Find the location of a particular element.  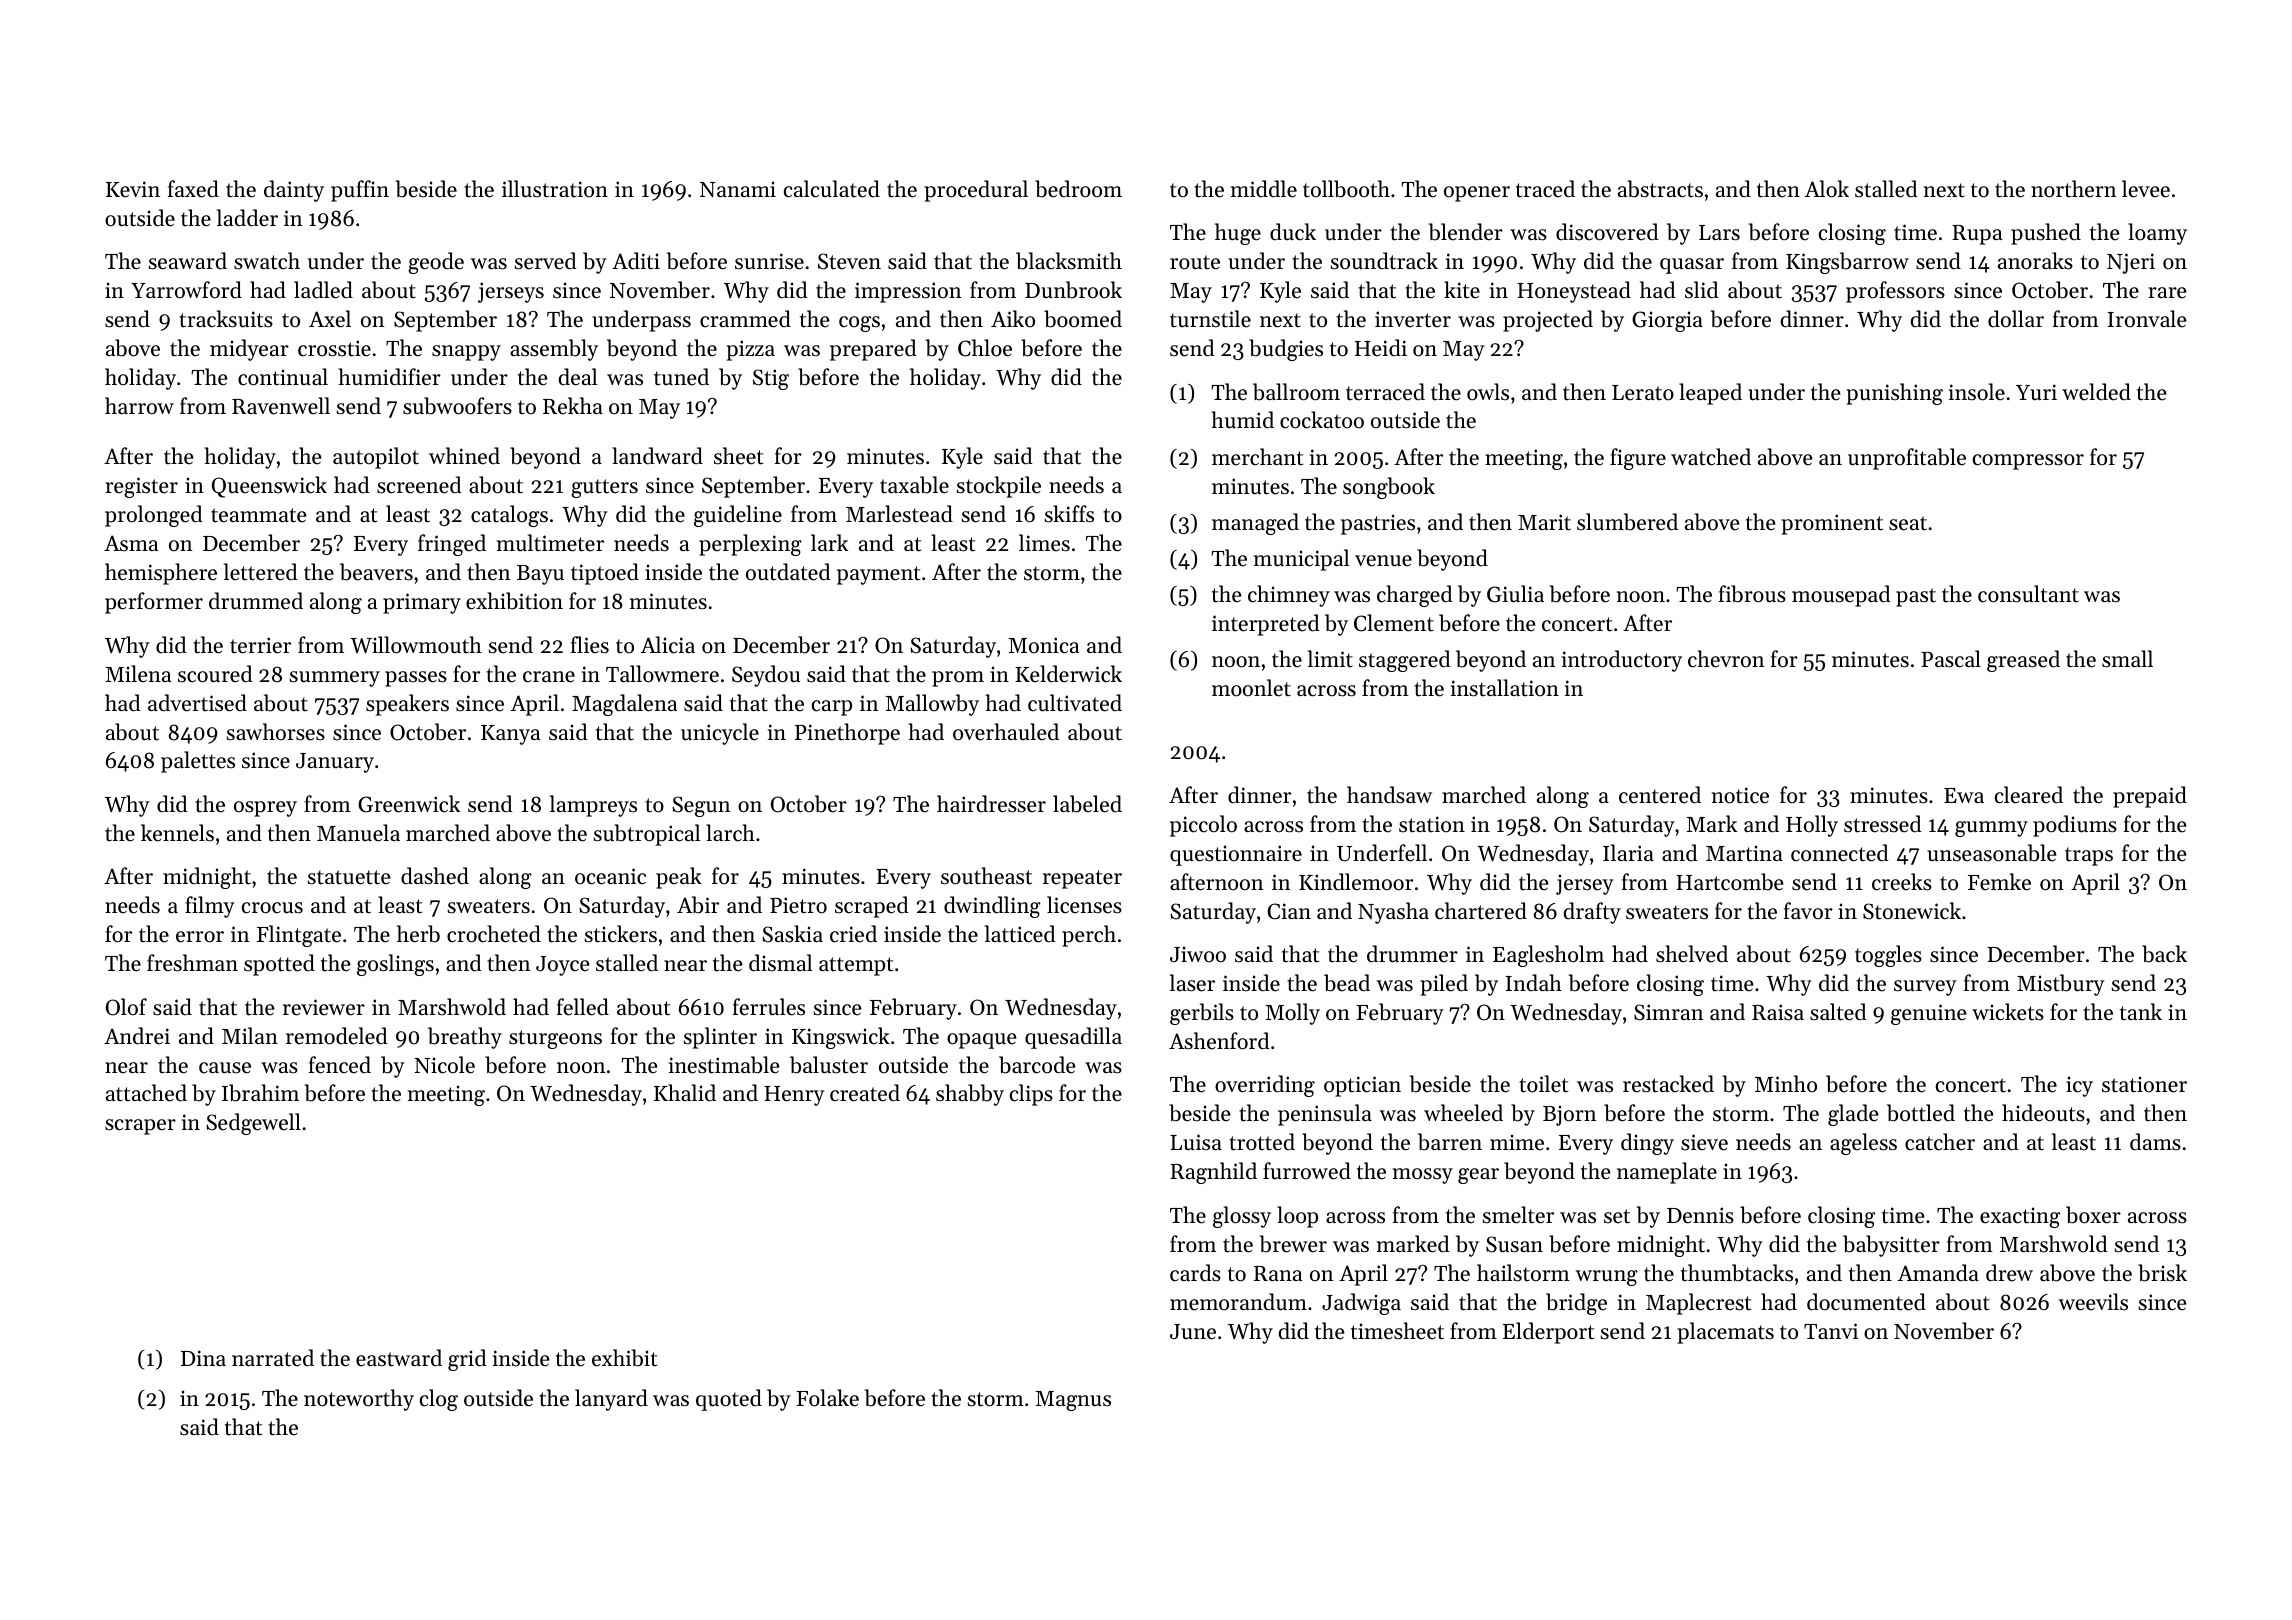

Dina is located at coordinates (203, 1358).
